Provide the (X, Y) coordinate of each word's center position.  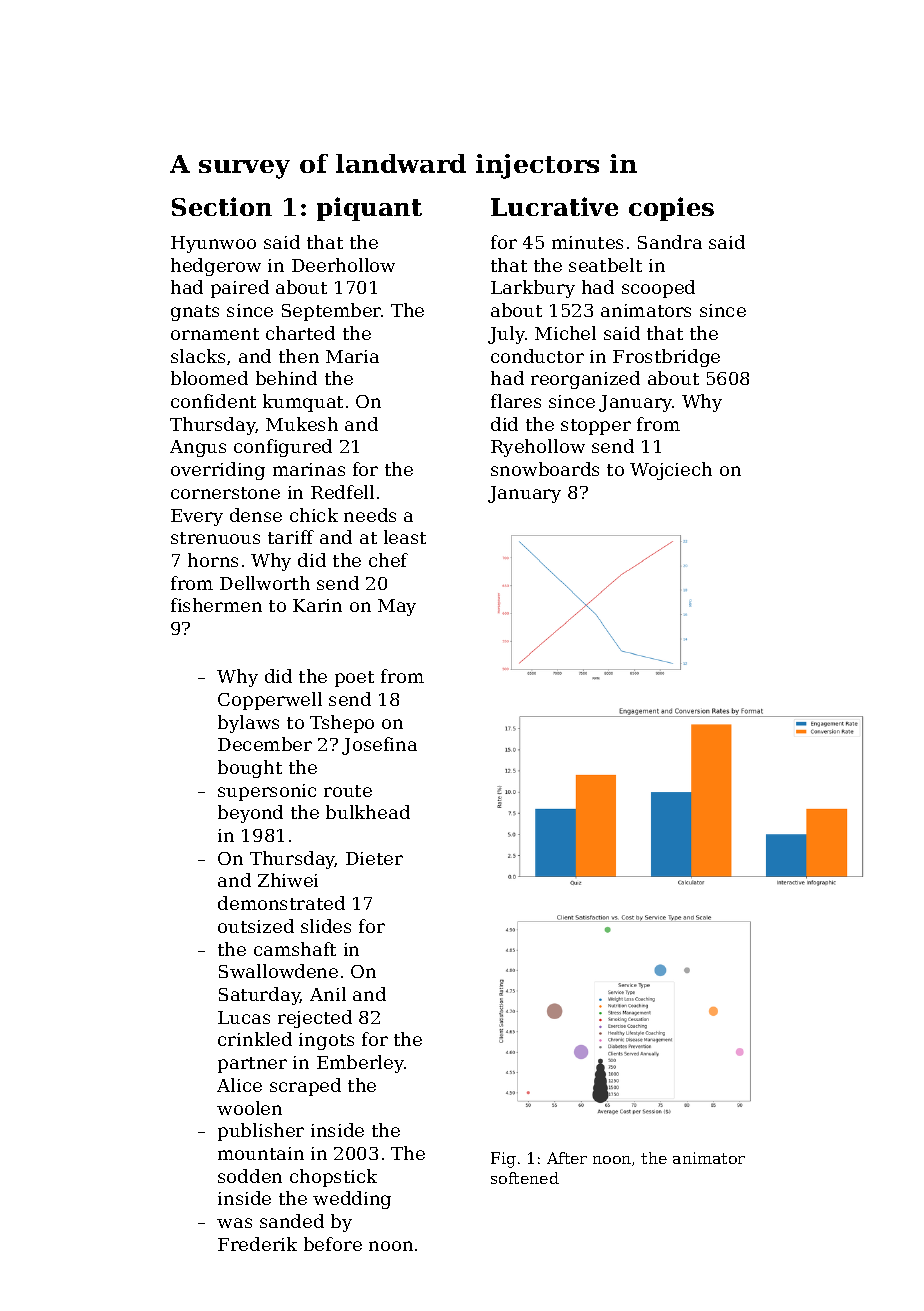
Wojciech (671, 471)
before (333, 1244)
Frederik (257, 1244)
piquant (369, 209)
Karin (317, 605)
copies (671, 209)
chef (388, 560)
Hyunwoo (213, 244)
